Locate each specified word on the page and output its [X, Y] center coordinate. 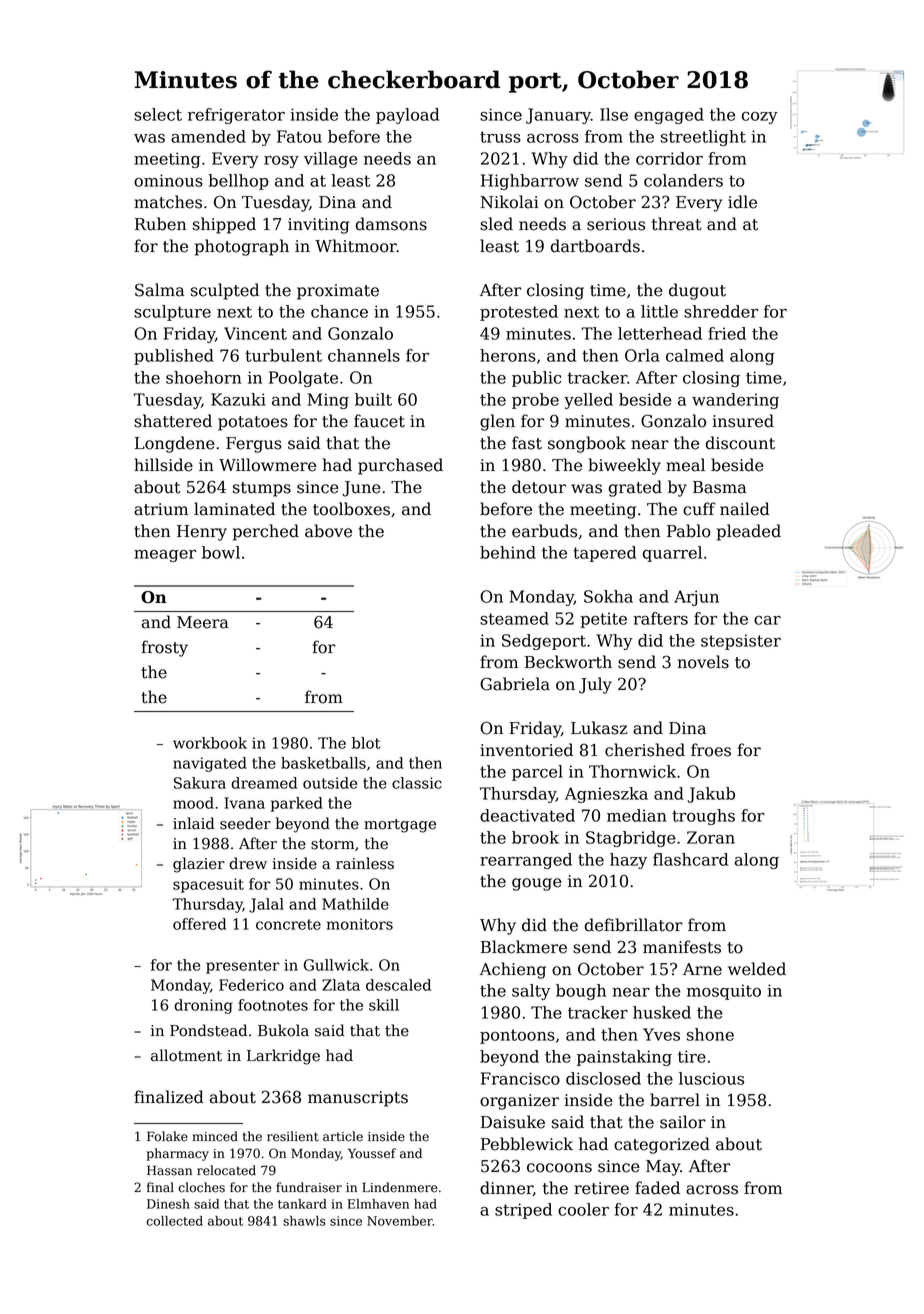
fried [727, 333]
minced [215, 1136]
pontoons [517, 1036]
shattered [173, 421]
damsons [391, 224]
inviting [318, 226]
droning [203, 1006]
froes [711, 750]
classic [417, 783]
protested [519, 313]
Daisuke [513, 1122]
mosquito [724, 992]
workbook [210, 743]
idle [742, 202]
